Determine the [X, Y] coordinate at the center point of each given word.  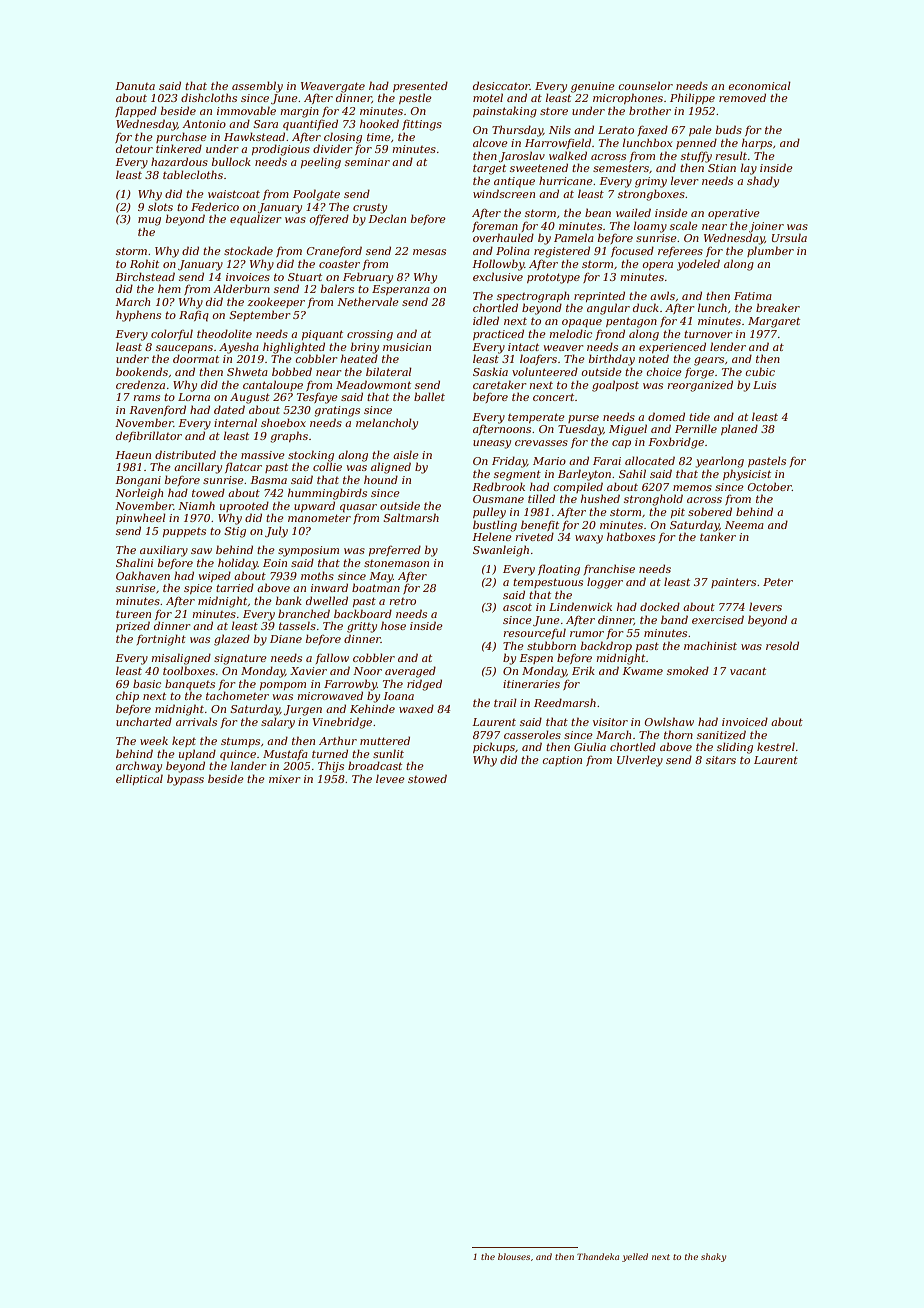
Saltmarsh [411, 517]
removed [742, 97]
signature [240, 659]
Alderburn [241, 288]
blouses [514, 1256]
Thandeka [598, 1256]
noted [654, 358]
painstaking [505, 112]
